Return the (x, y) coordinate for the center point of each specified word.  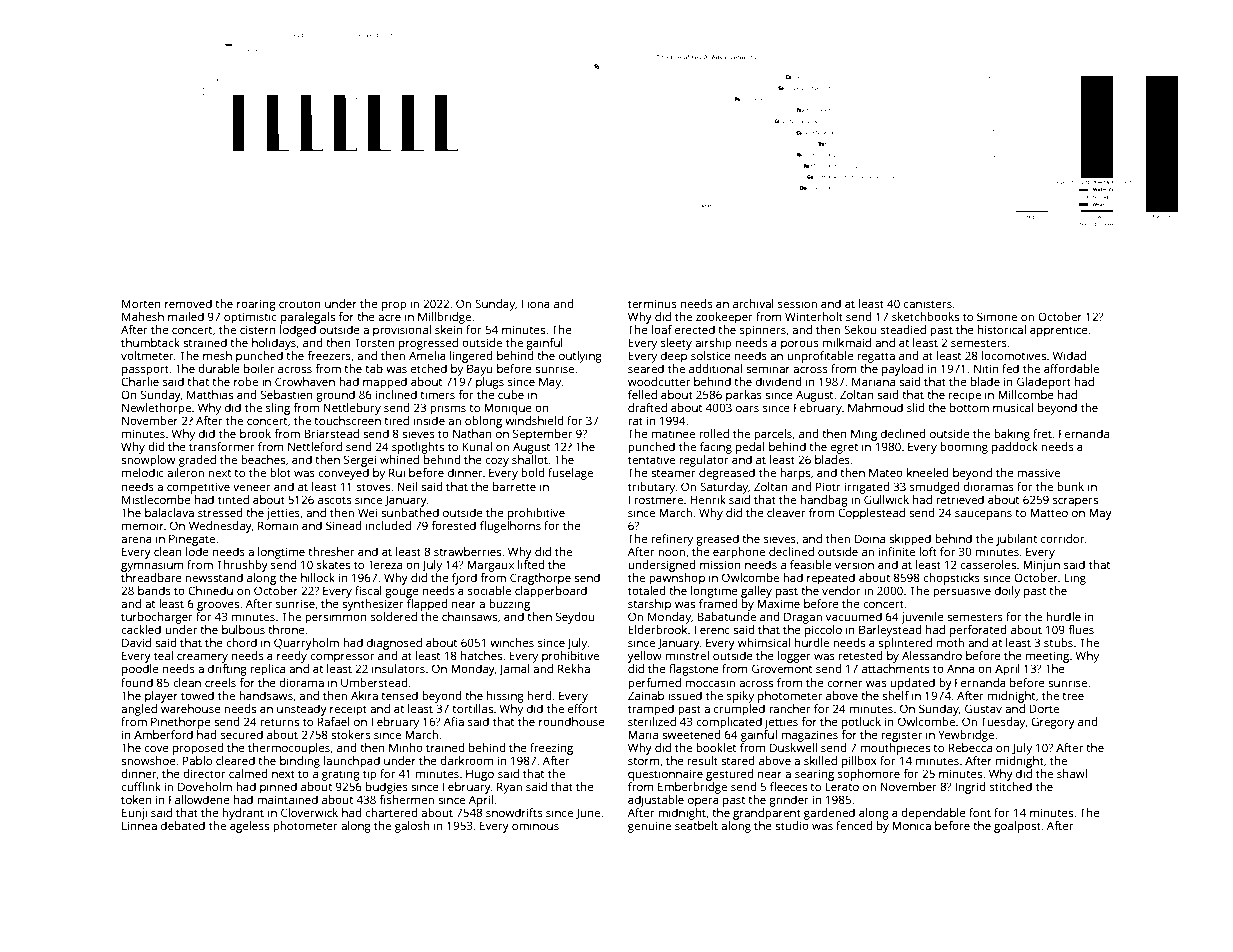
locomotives (1014, 355)
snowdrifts (514, 812)
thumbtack (150, 342)
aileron (185, 472)
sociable (489, 590)
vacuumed (854, 616)
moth (950, 642)
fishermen (406, 799)
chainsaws (469, 616)
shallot (530, 459)
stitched (1011, 786)
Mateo (886, 472)
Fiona (535, 303)
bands (154, 590)
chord (241, 642)
